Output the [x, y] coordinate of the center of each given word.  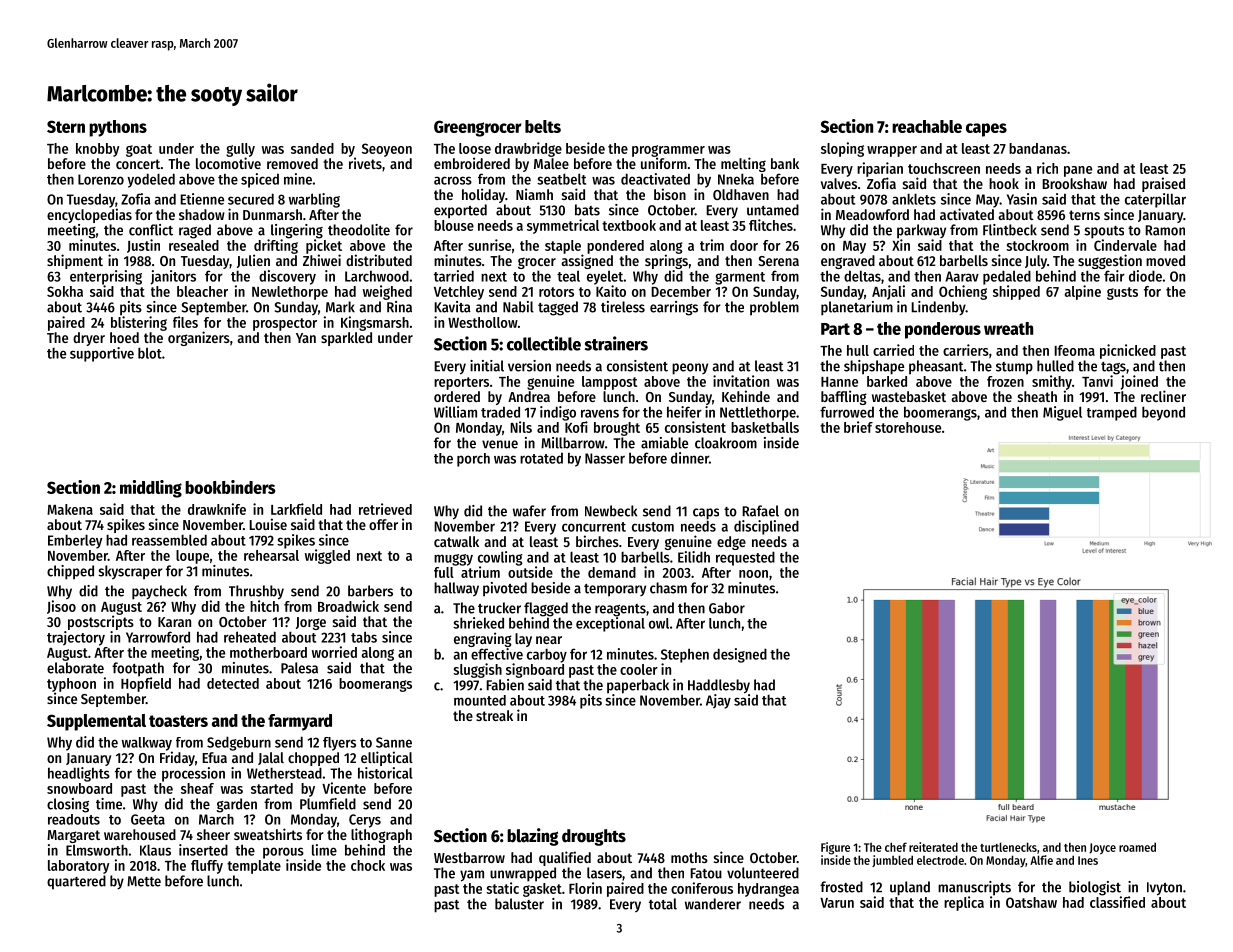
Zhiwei [322, 260]
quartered [76, 882]
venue [500, 444]
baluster [519, 904]
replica [964, 903]
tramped [1112, 414]
